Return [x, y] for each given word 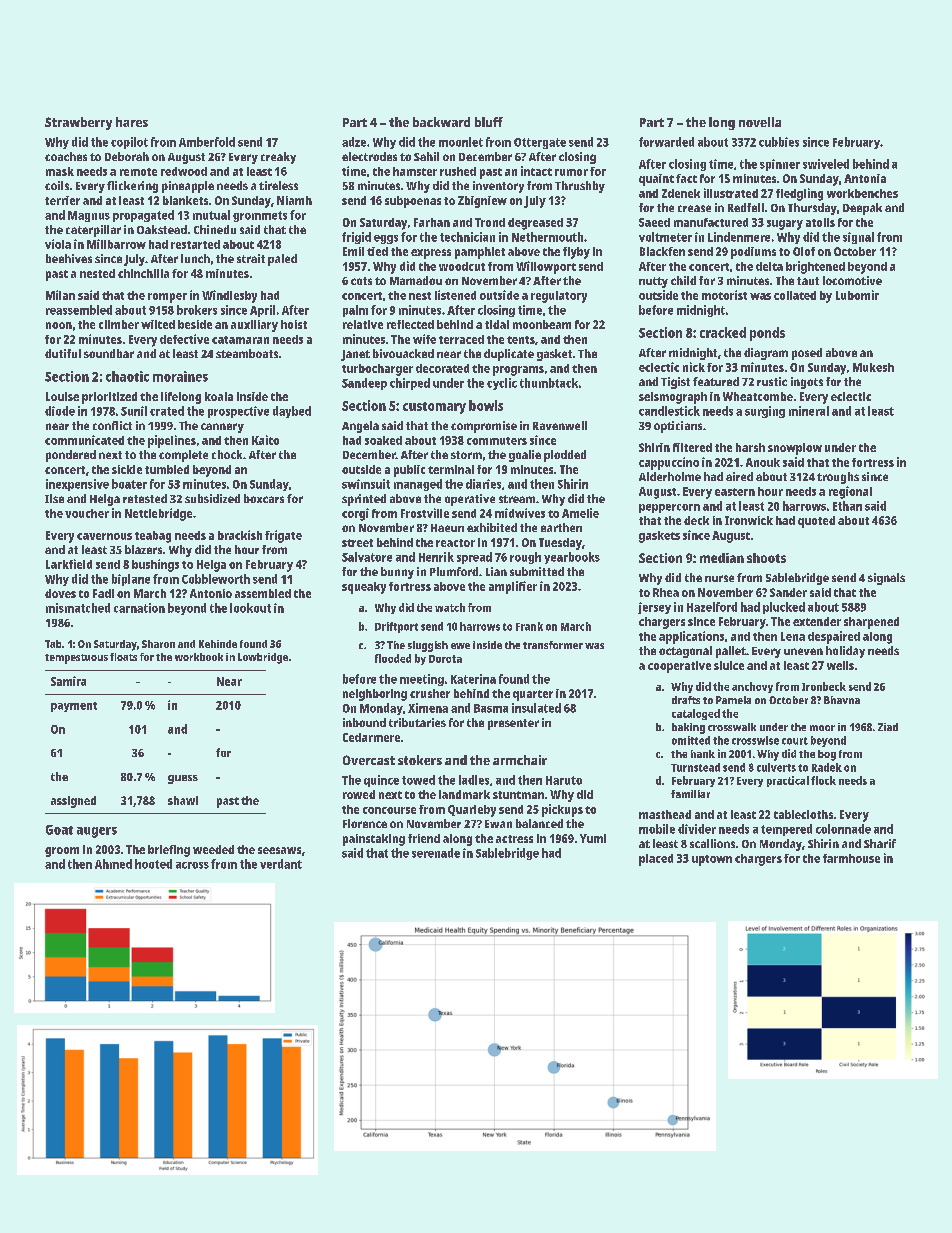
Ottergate [540, 143]
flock [823, 780]
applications [691, 637]
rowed [359, 794]
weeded [213, 849]
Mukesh [873, 367]
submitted [537, 571]
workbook [199, 657]
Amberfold [207, 142]
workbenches [862, 193]
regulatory [559, 297]
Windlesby [229, 296]
